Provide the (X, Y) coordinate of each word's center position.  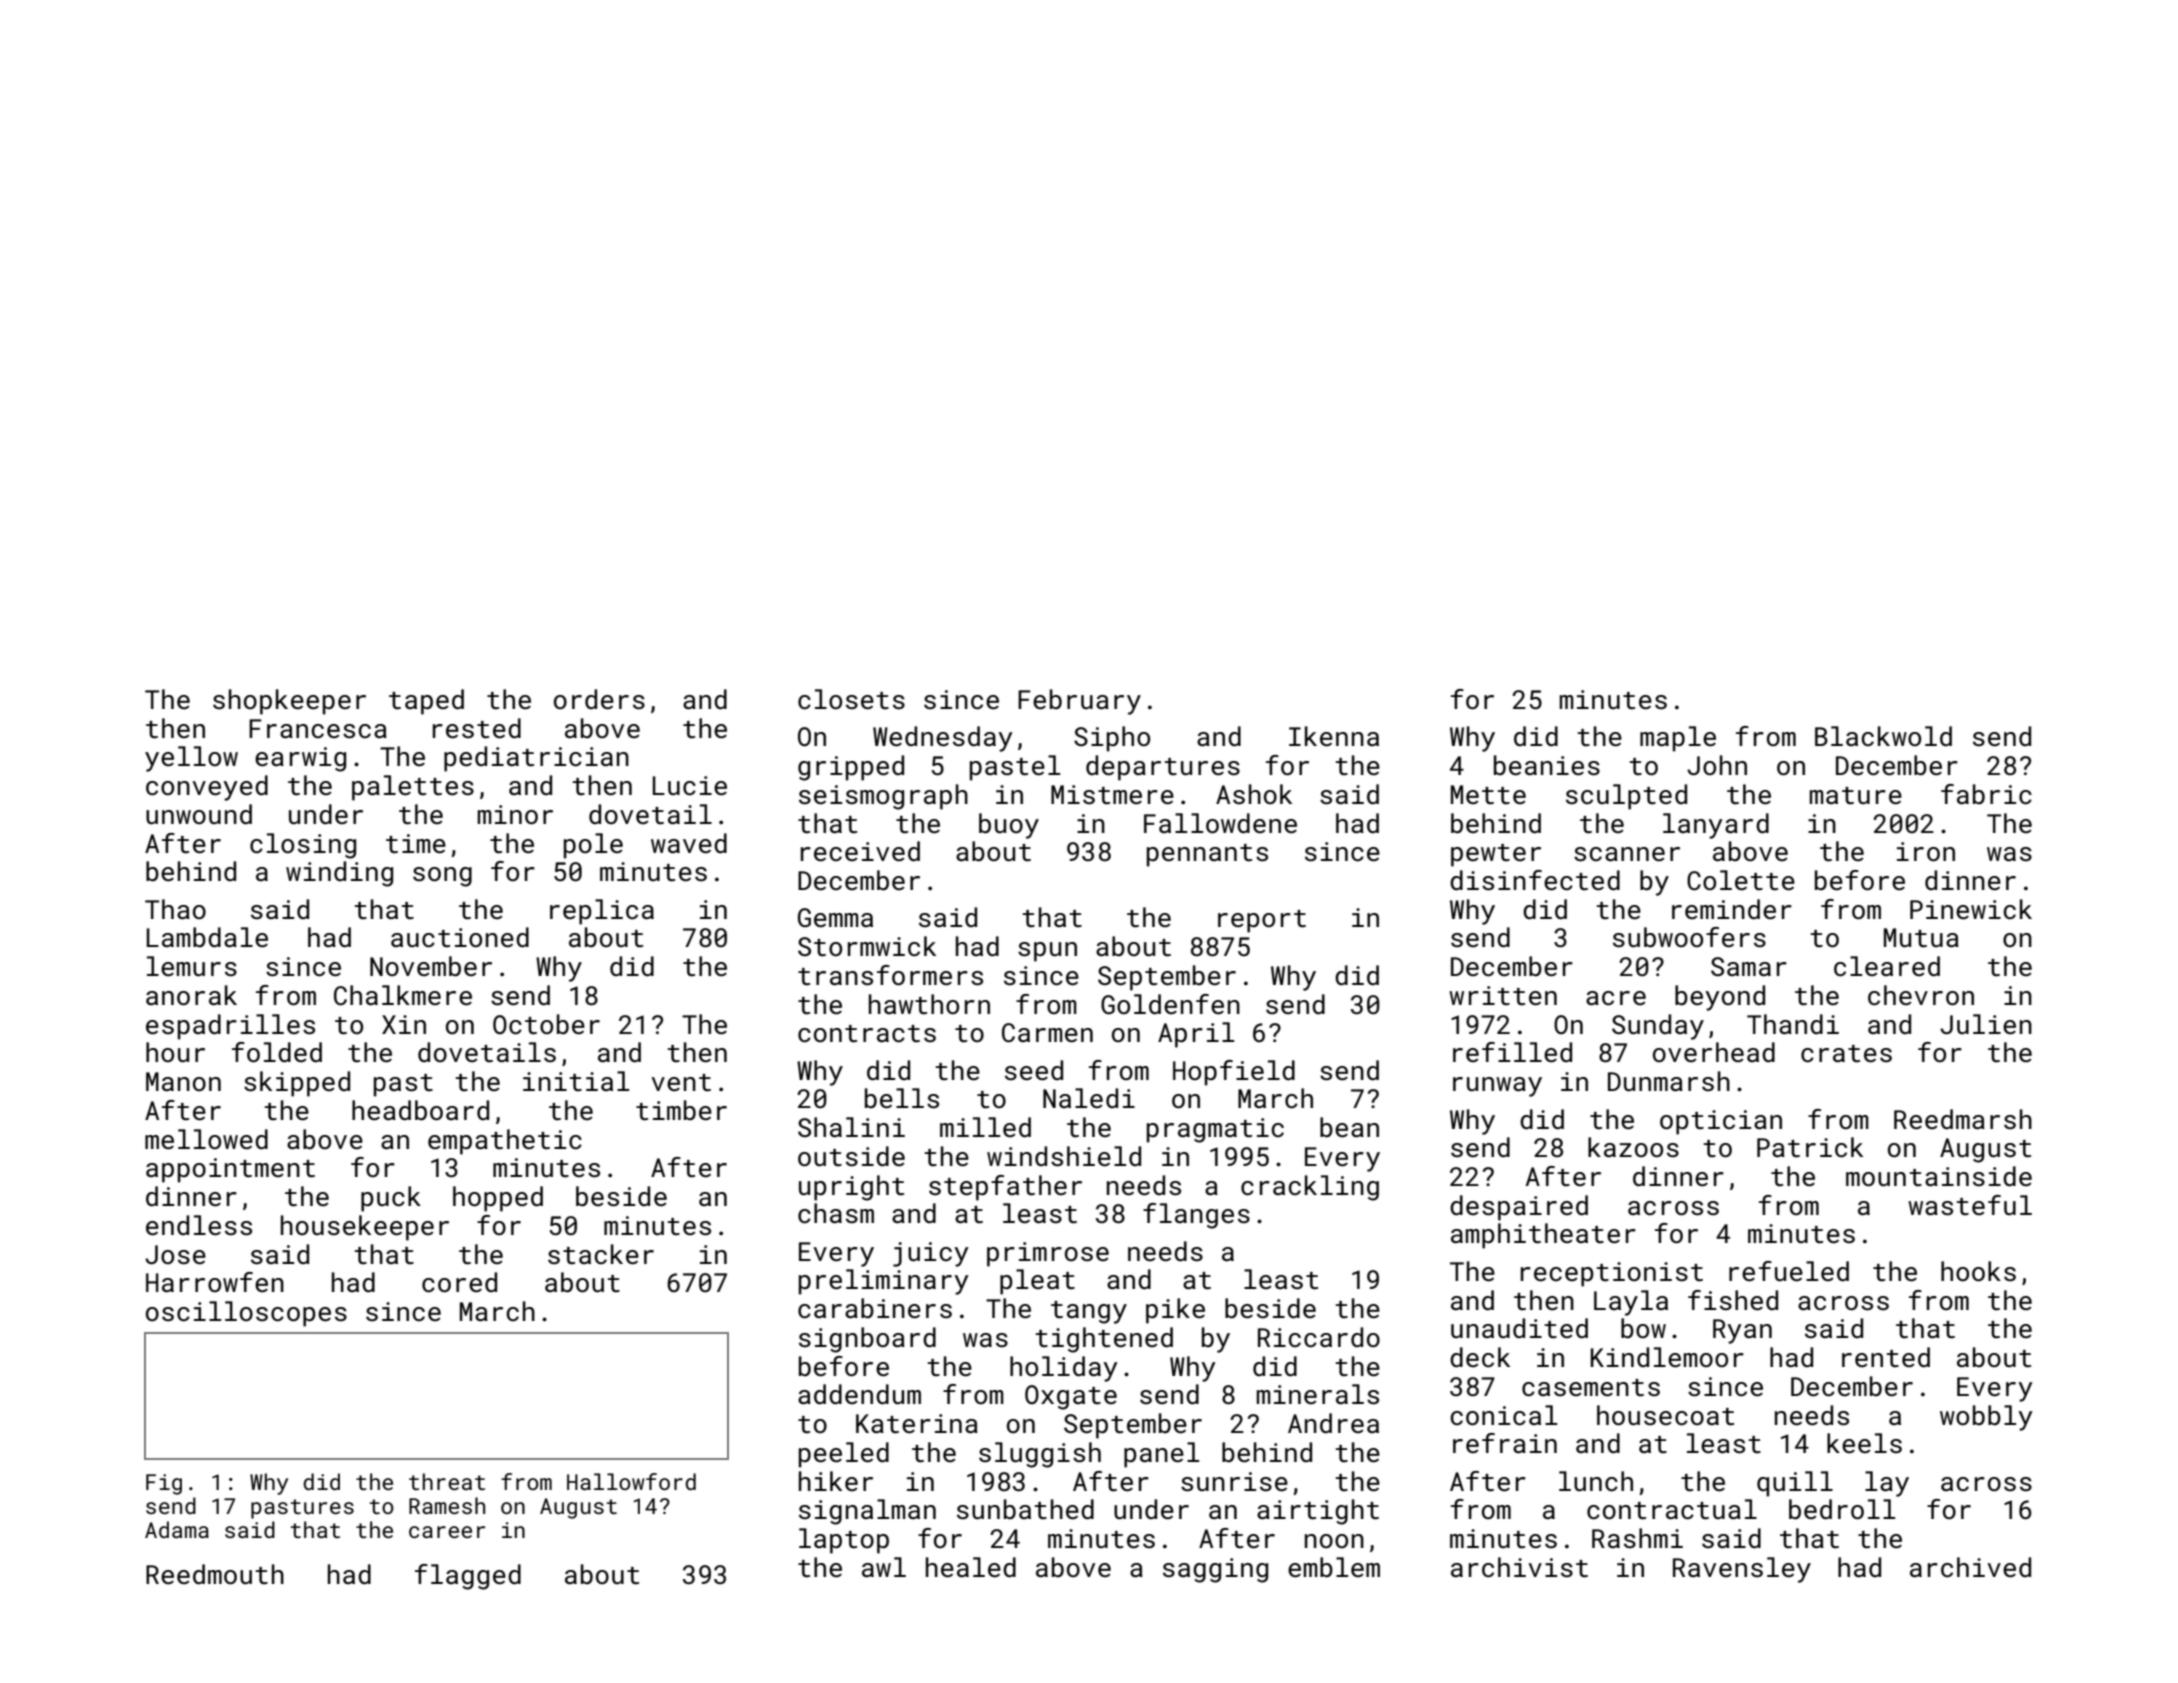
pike (1175, 1311)
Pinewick (1971, 909)
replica (602, 912)
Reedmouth (215, 1574)
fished (1733, 1300)
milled (985, 1127)
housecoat (1665, 1415)
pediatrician (536, 759)
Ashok (1254, 794)
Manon (183, 1081)
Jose (175, 1255)
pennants (1207, 855)
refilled (1512, 1052)
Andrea (1333, 1423)
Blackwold (1883, 736)
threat (447, 1481)
